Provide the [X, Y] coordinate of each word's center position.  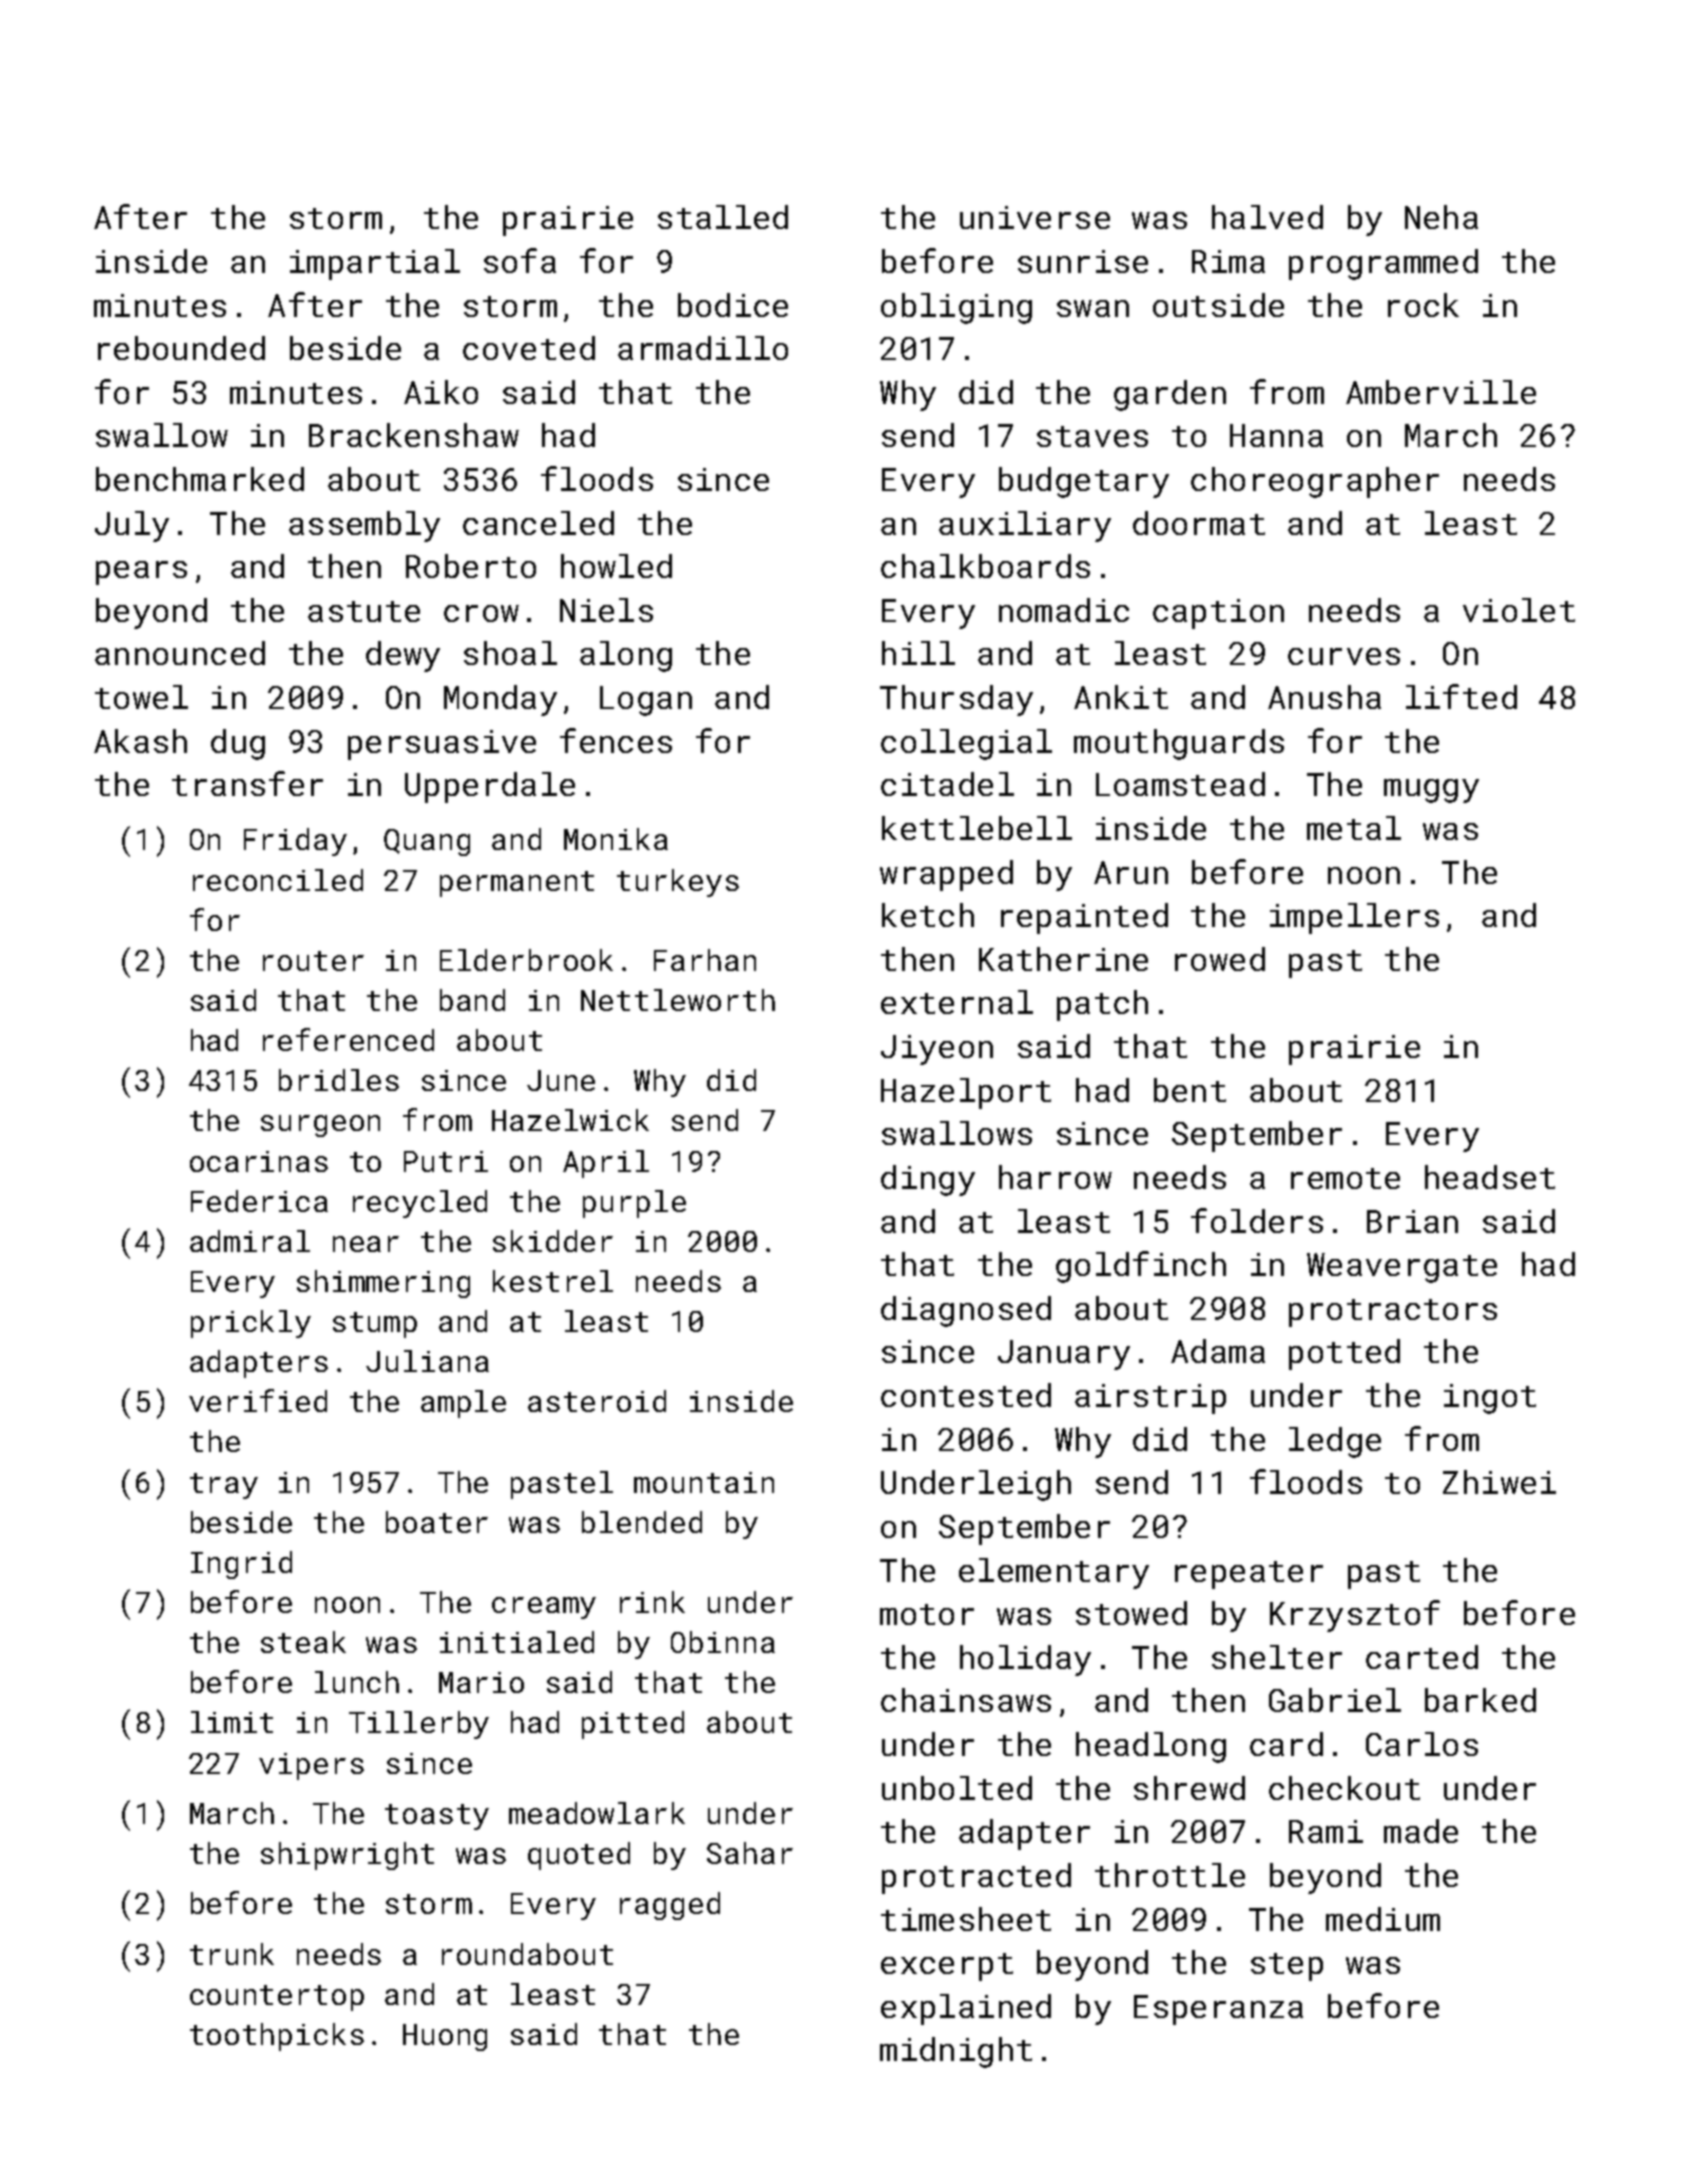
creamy [544, 1608]
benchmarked [200, 479]
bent [1190, 1090]
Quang [427, 842]
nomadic [1064, 610]
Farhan [705, 960]
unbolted [957, 1788]
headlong [1151, 1747]
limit [232, 1722]
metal [1354, 828]
